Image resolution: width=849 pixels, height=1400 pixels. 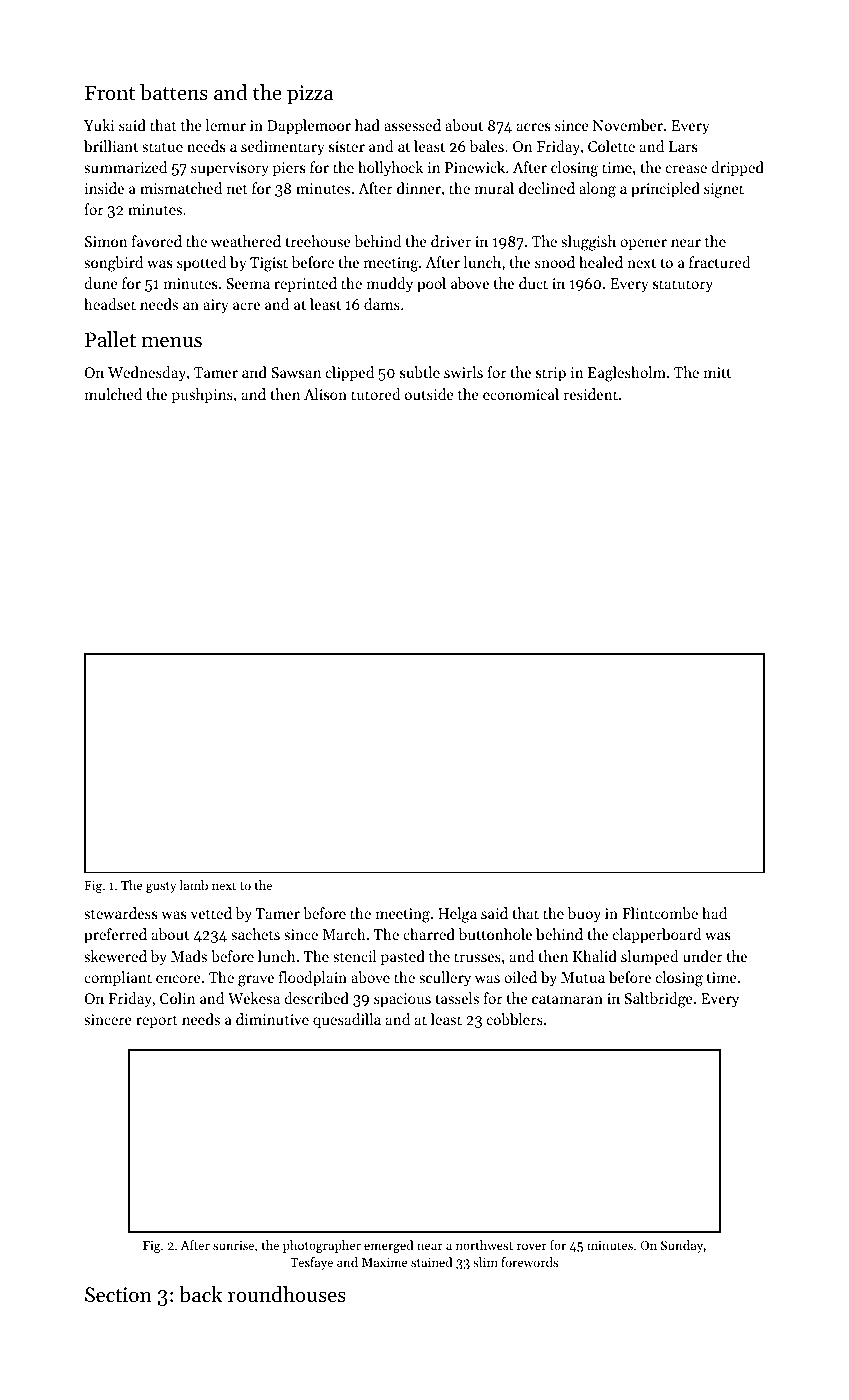 I want to click on favored, so click(x=157, y=241).
